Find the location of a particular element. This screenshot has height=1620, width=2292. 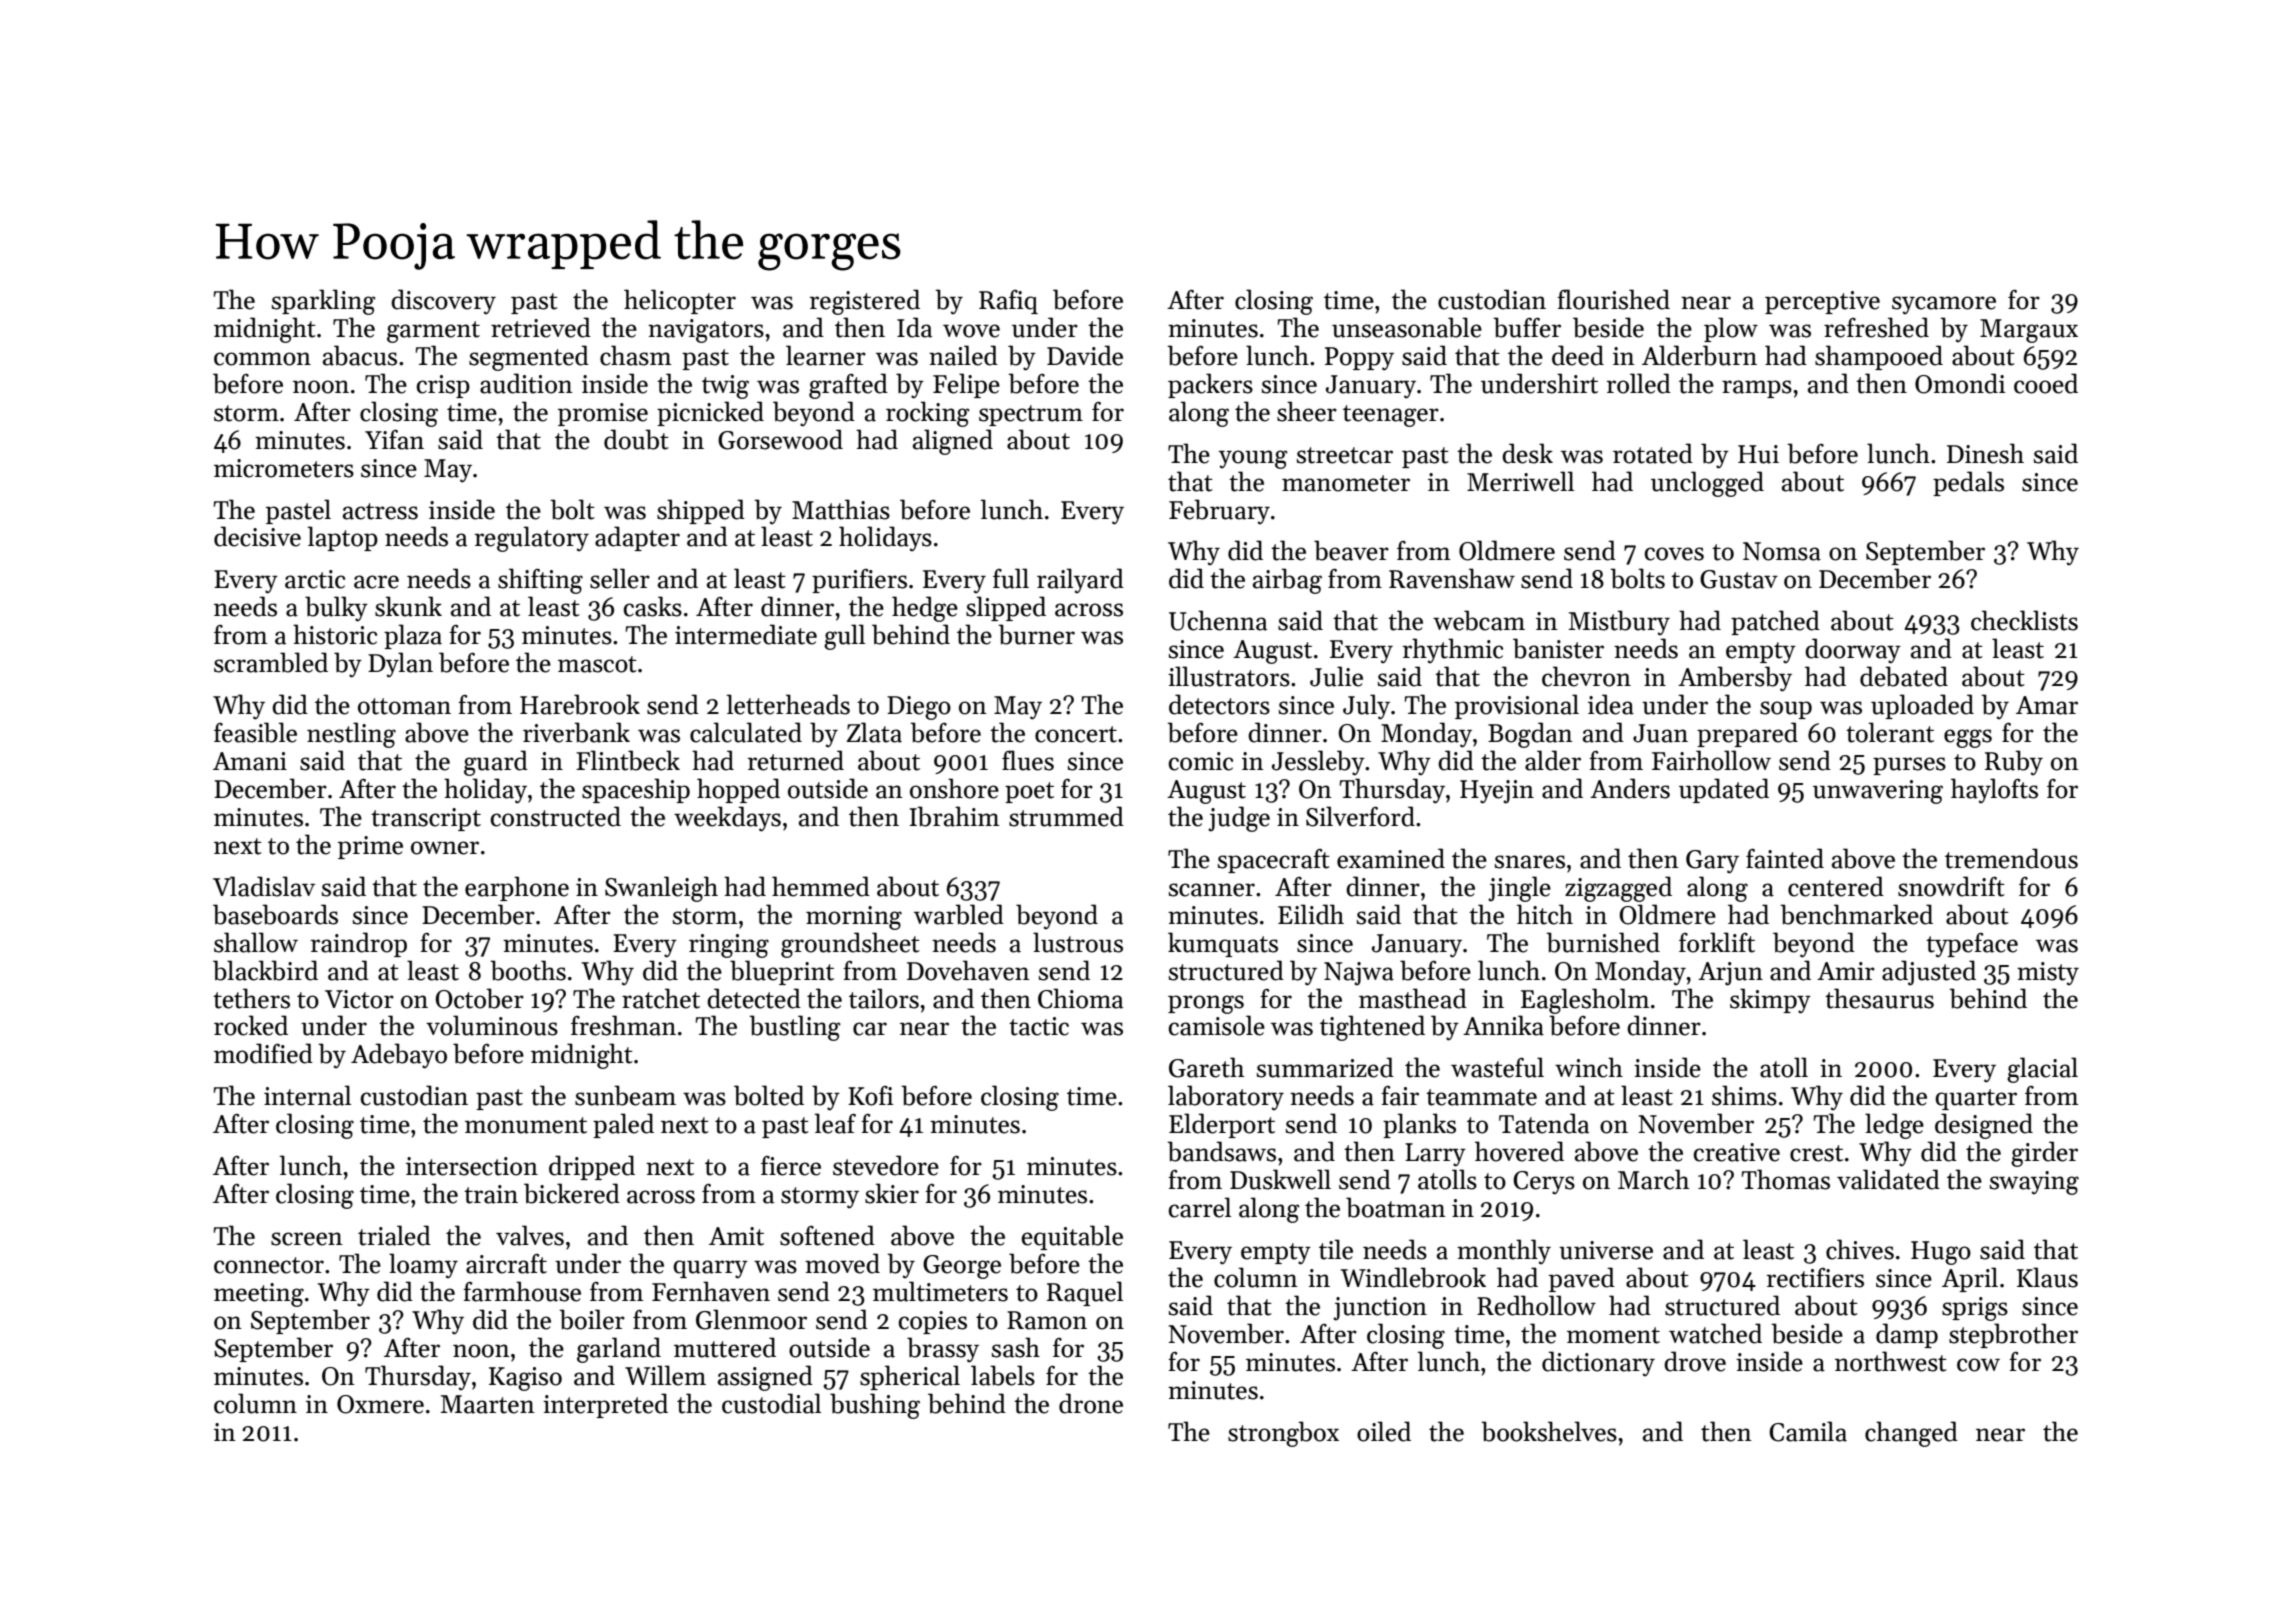

sycamore is located at coordinates (1944, 305).
